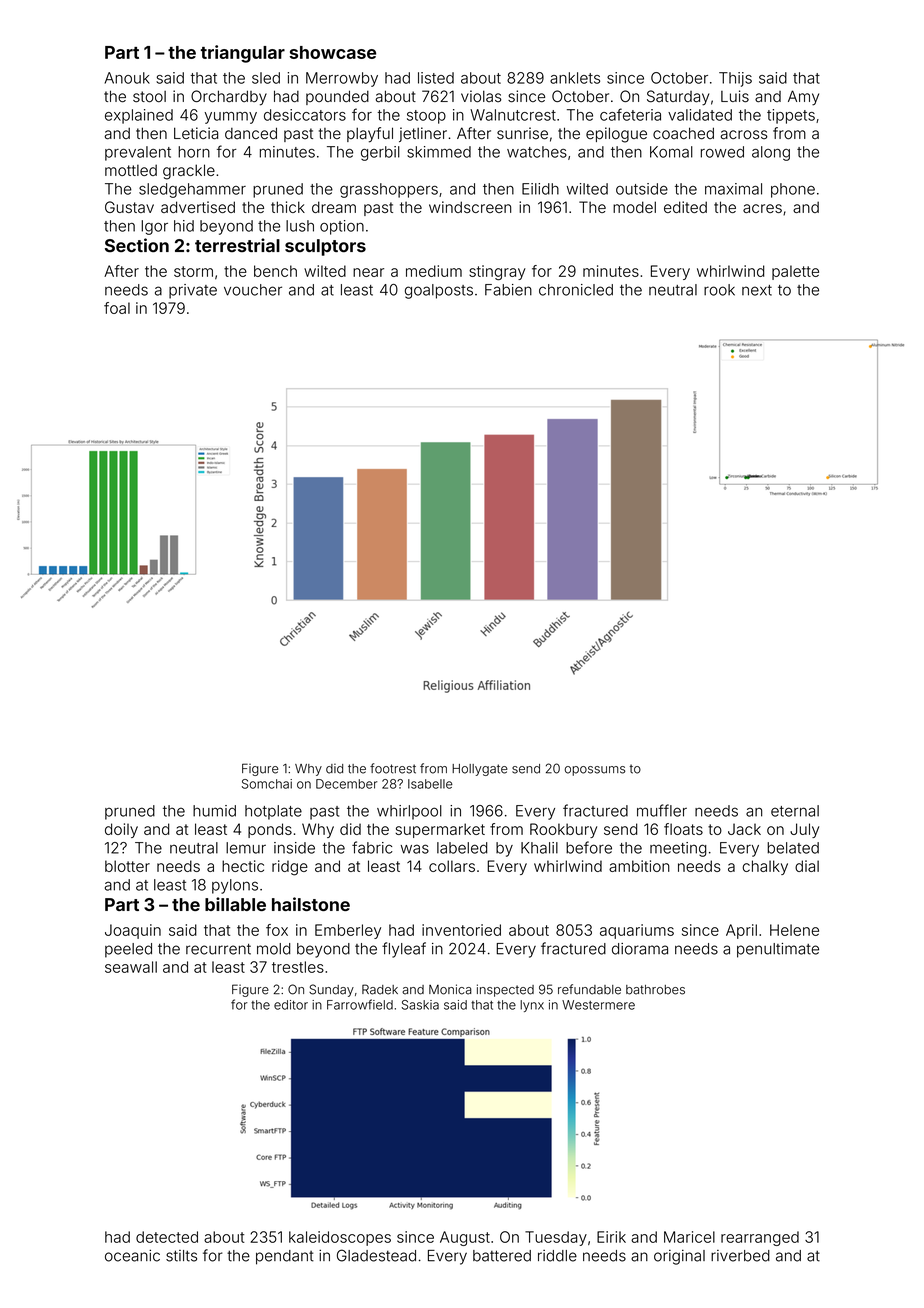 The height and width of the image is (1308, 924). What do you see at coordinates (502, 1256) in the image?
I see `battered` at bounding box center [502, 1256].
